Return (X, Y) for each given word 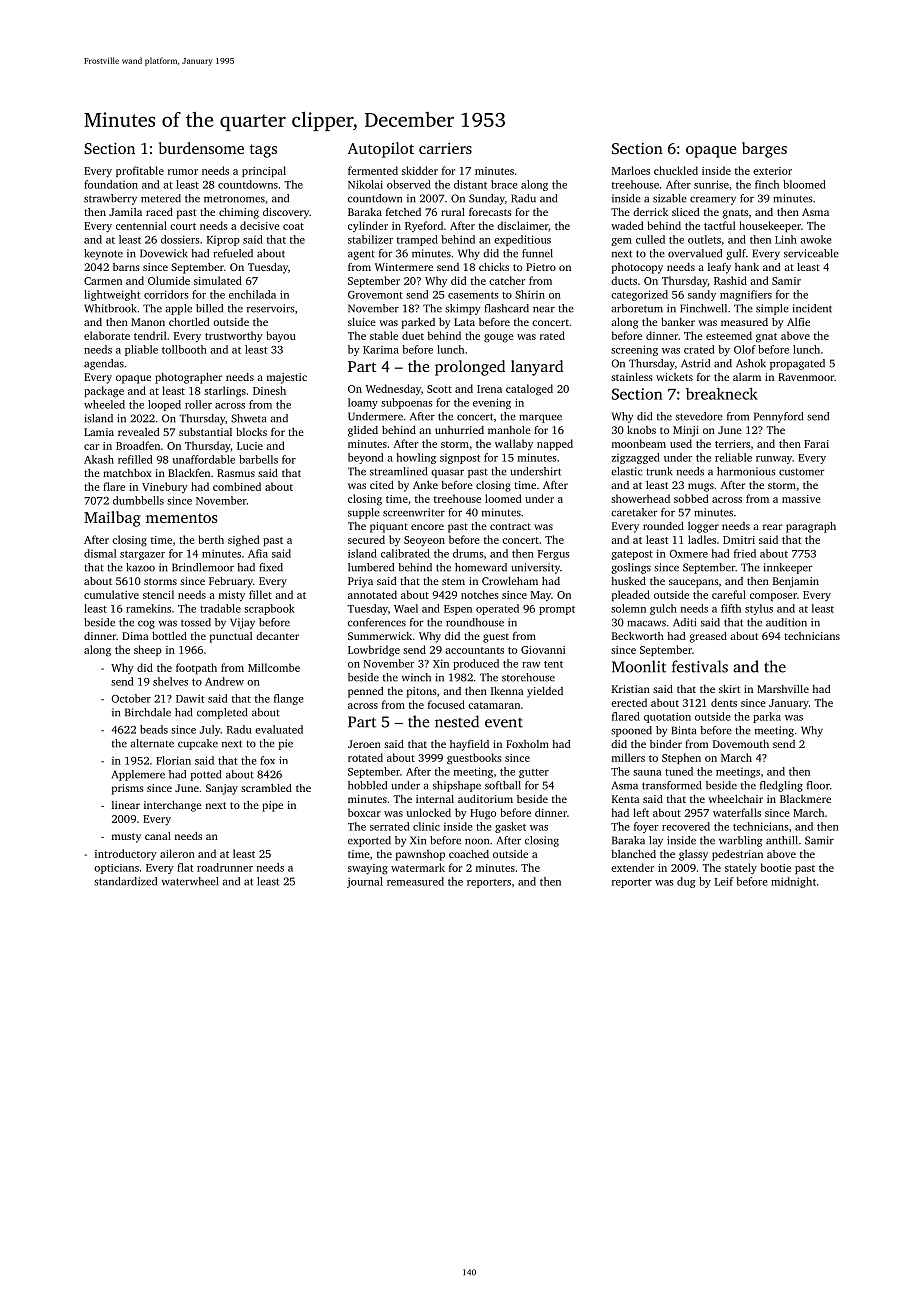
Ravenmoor (806, 377)
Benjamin (796, 582)
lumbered (371, 567)
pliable (141, 350)
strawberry (110, 199)
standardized (125, 881)
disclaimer (522, 225)
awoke (815, 239)
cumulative (111, 594)
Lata (464, 322)
